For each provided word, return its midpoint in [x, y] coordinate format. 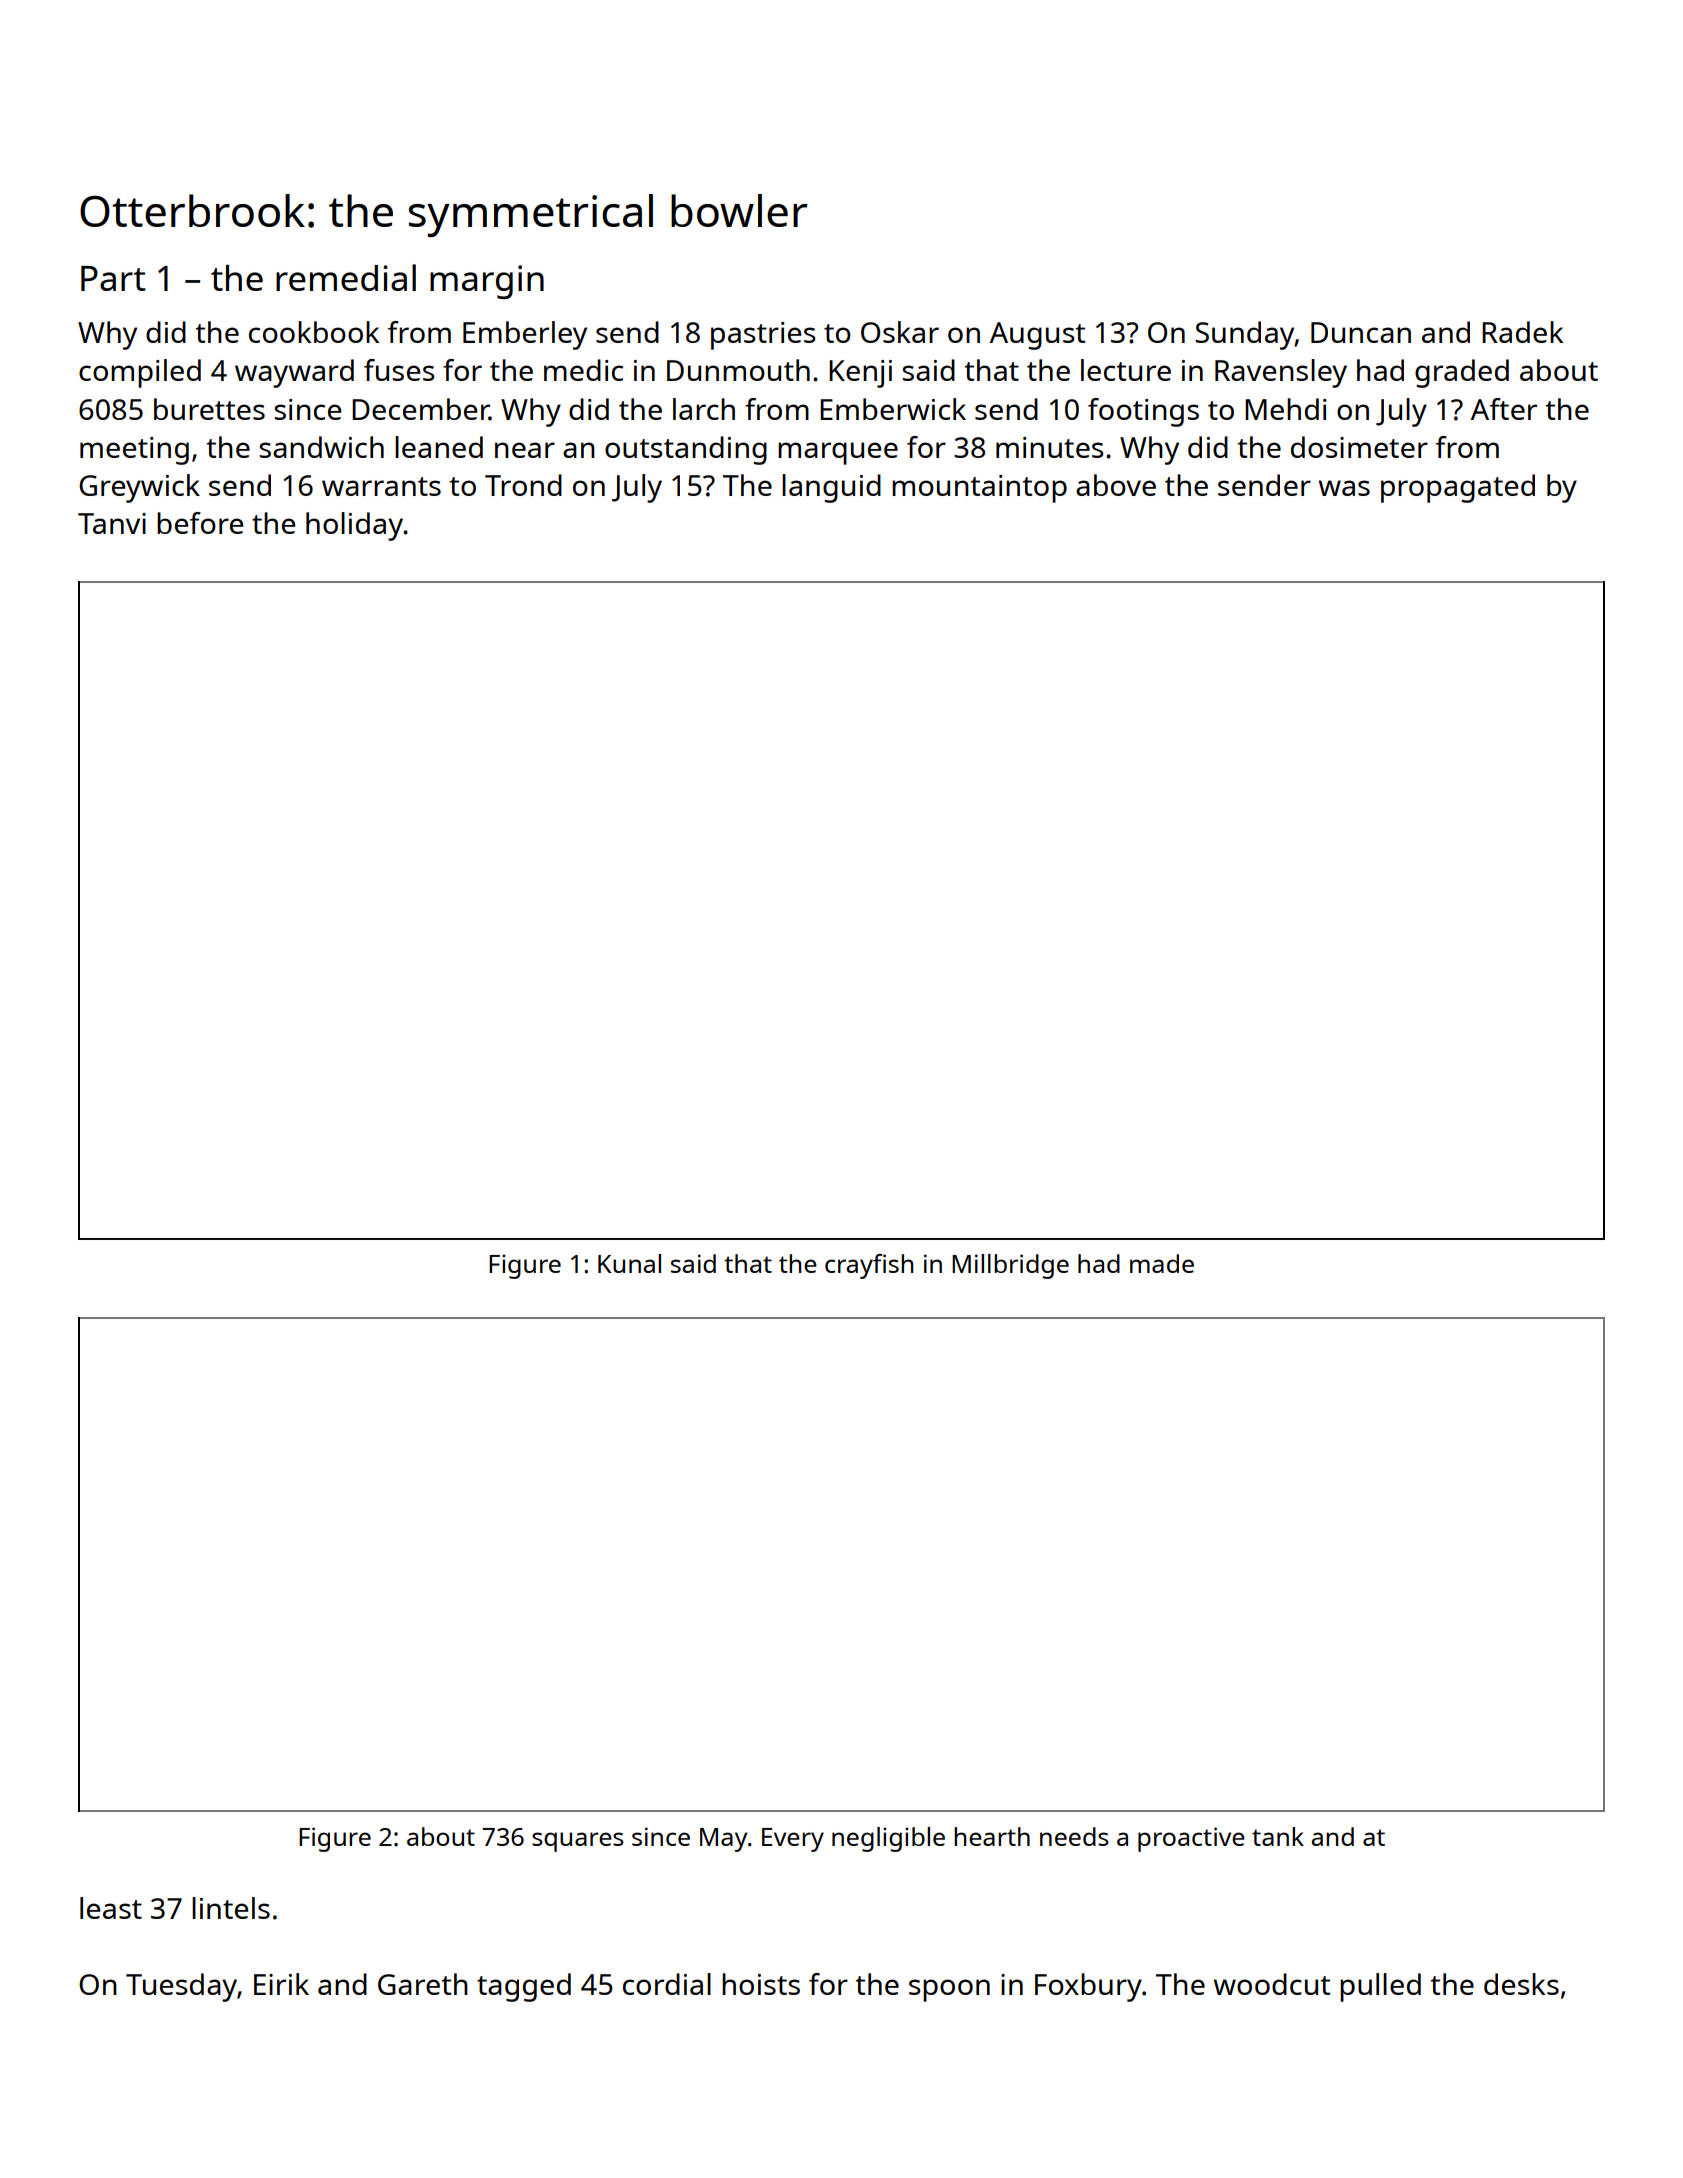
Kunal [629, 1263]
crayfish [869, 1266]
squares [578, 1842]
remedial [346, 277]
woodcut [1272, 1984]
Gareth [423, 1984]
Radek [1522, 332]
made [1162, 1263]
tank [1278, 1836]
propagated [1458, 488]
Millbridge [1010, 1266]
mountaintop [979, 489]
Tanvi [112, 523]
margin [487, 282]
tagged [524, 1987]
